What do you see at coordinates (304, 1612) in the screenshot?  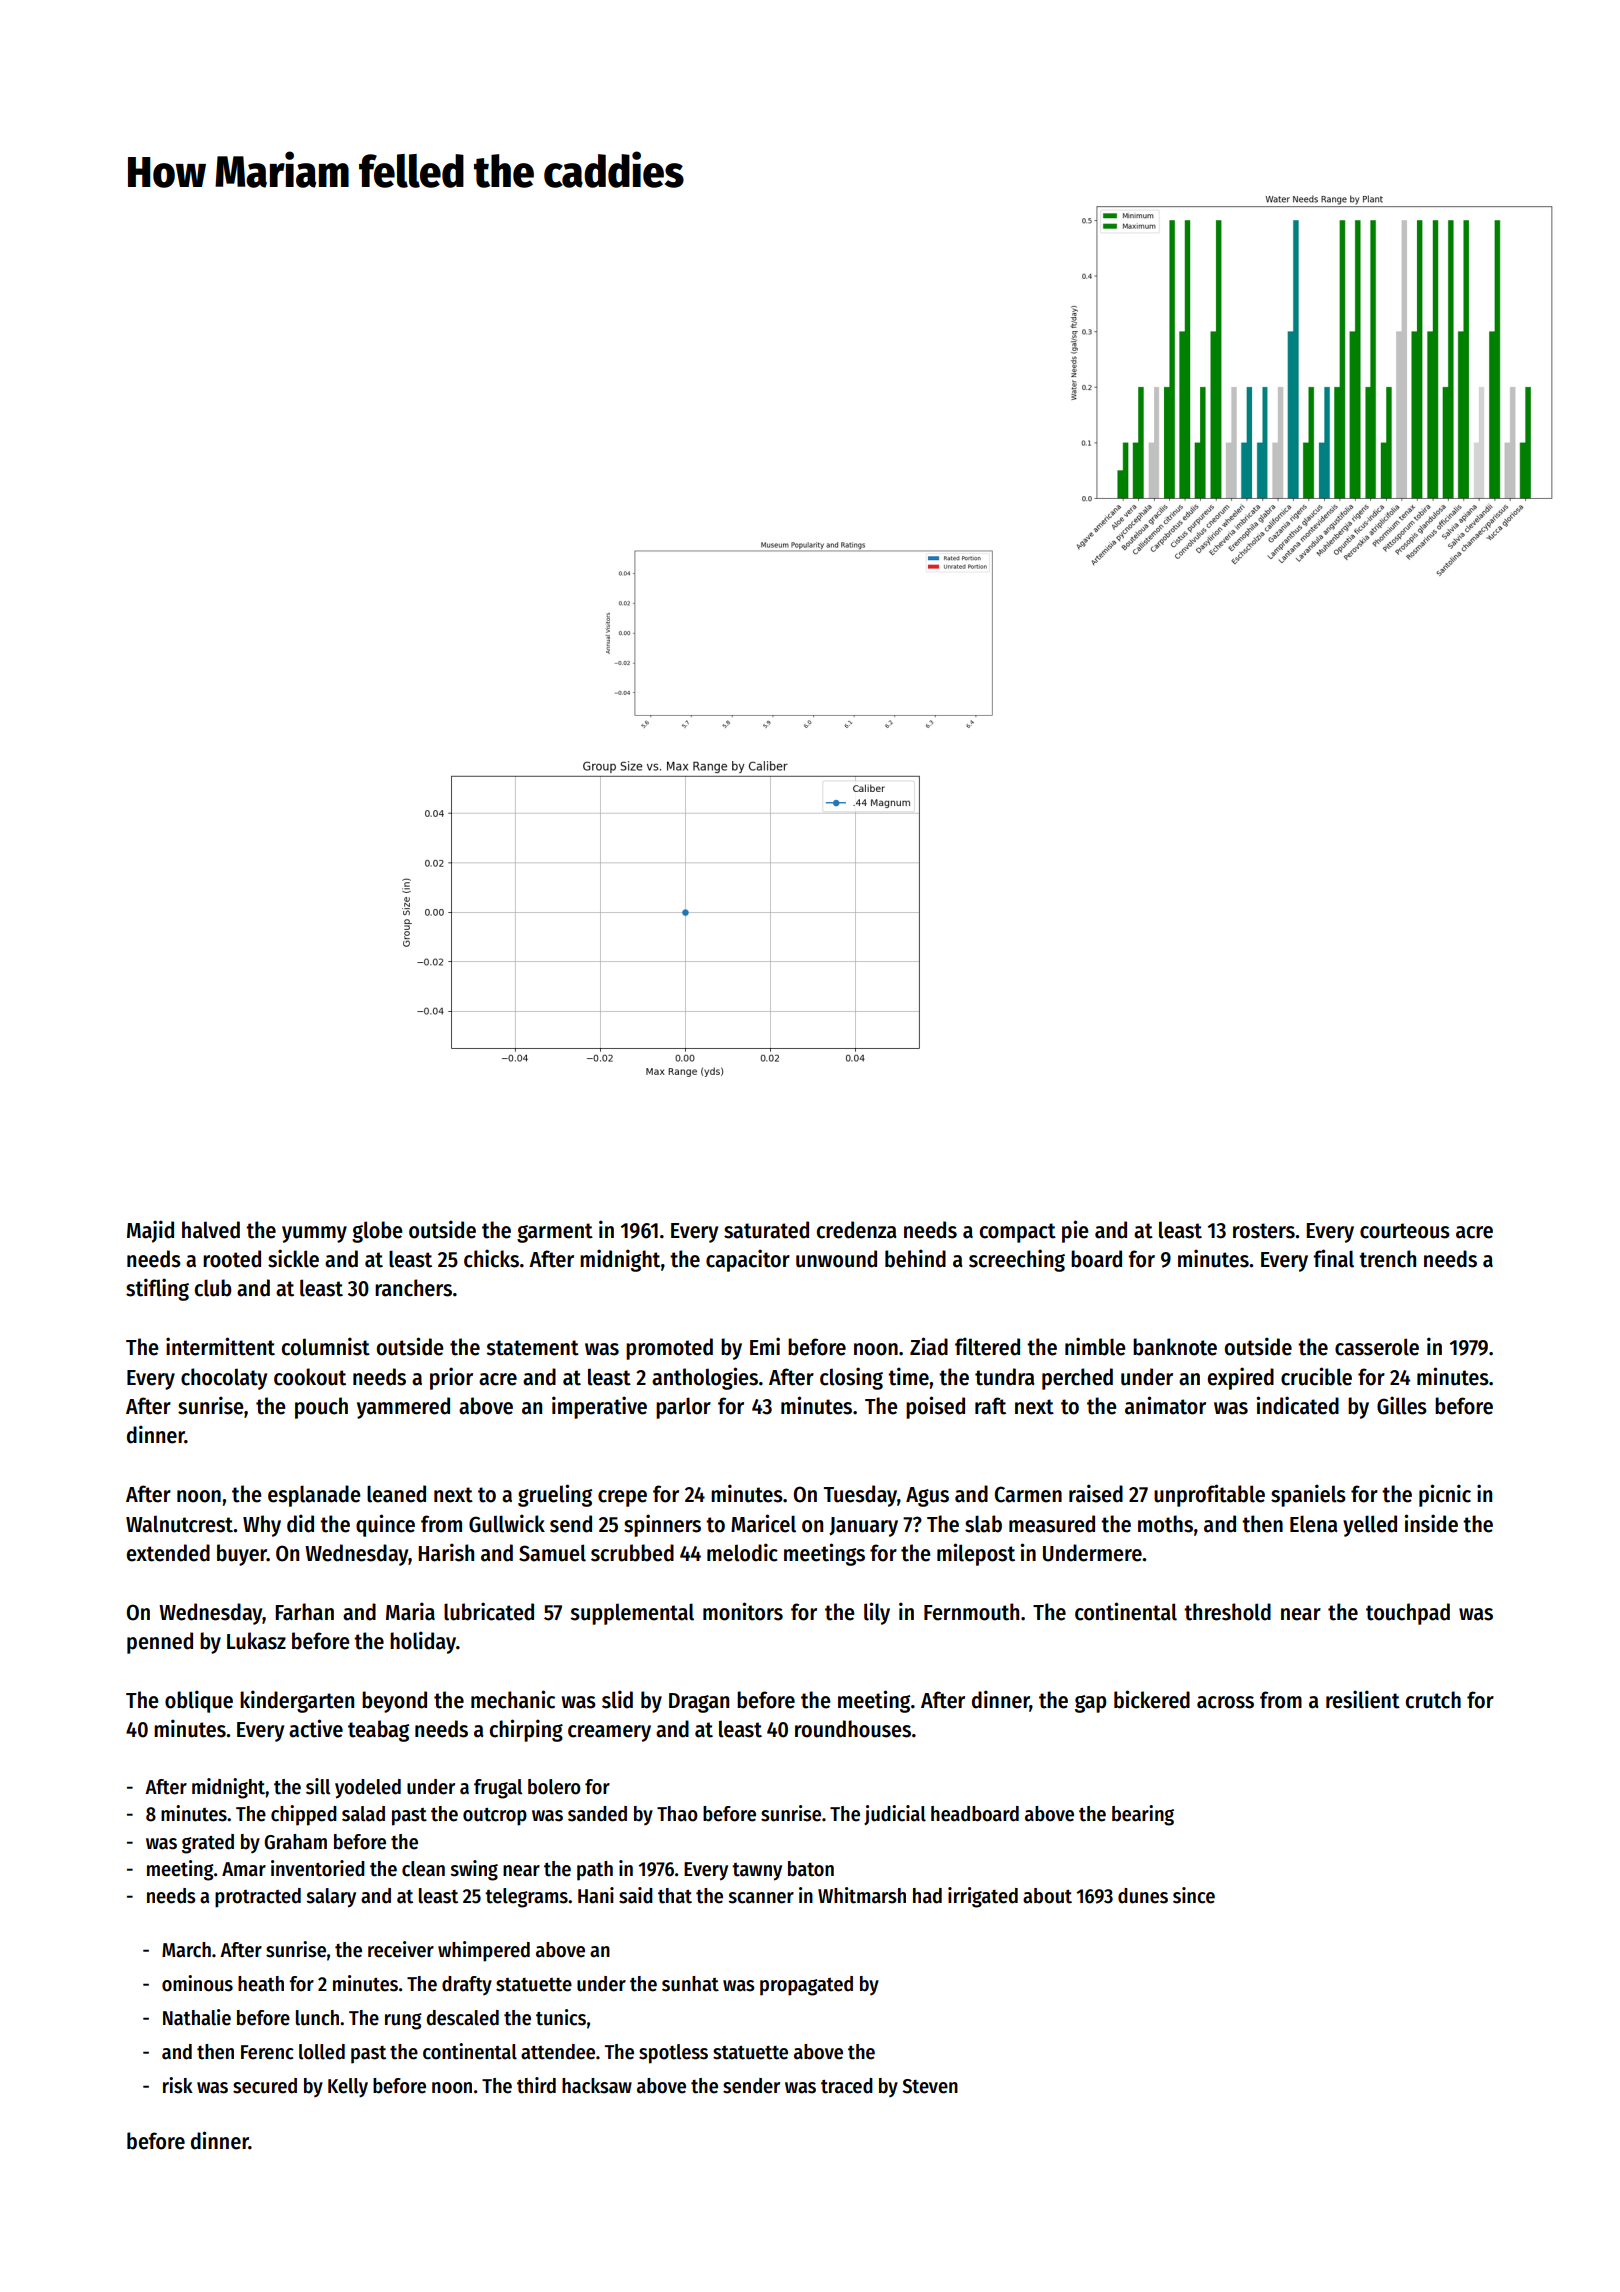 I see `Farhan` at bounding box center [304, 1612].
